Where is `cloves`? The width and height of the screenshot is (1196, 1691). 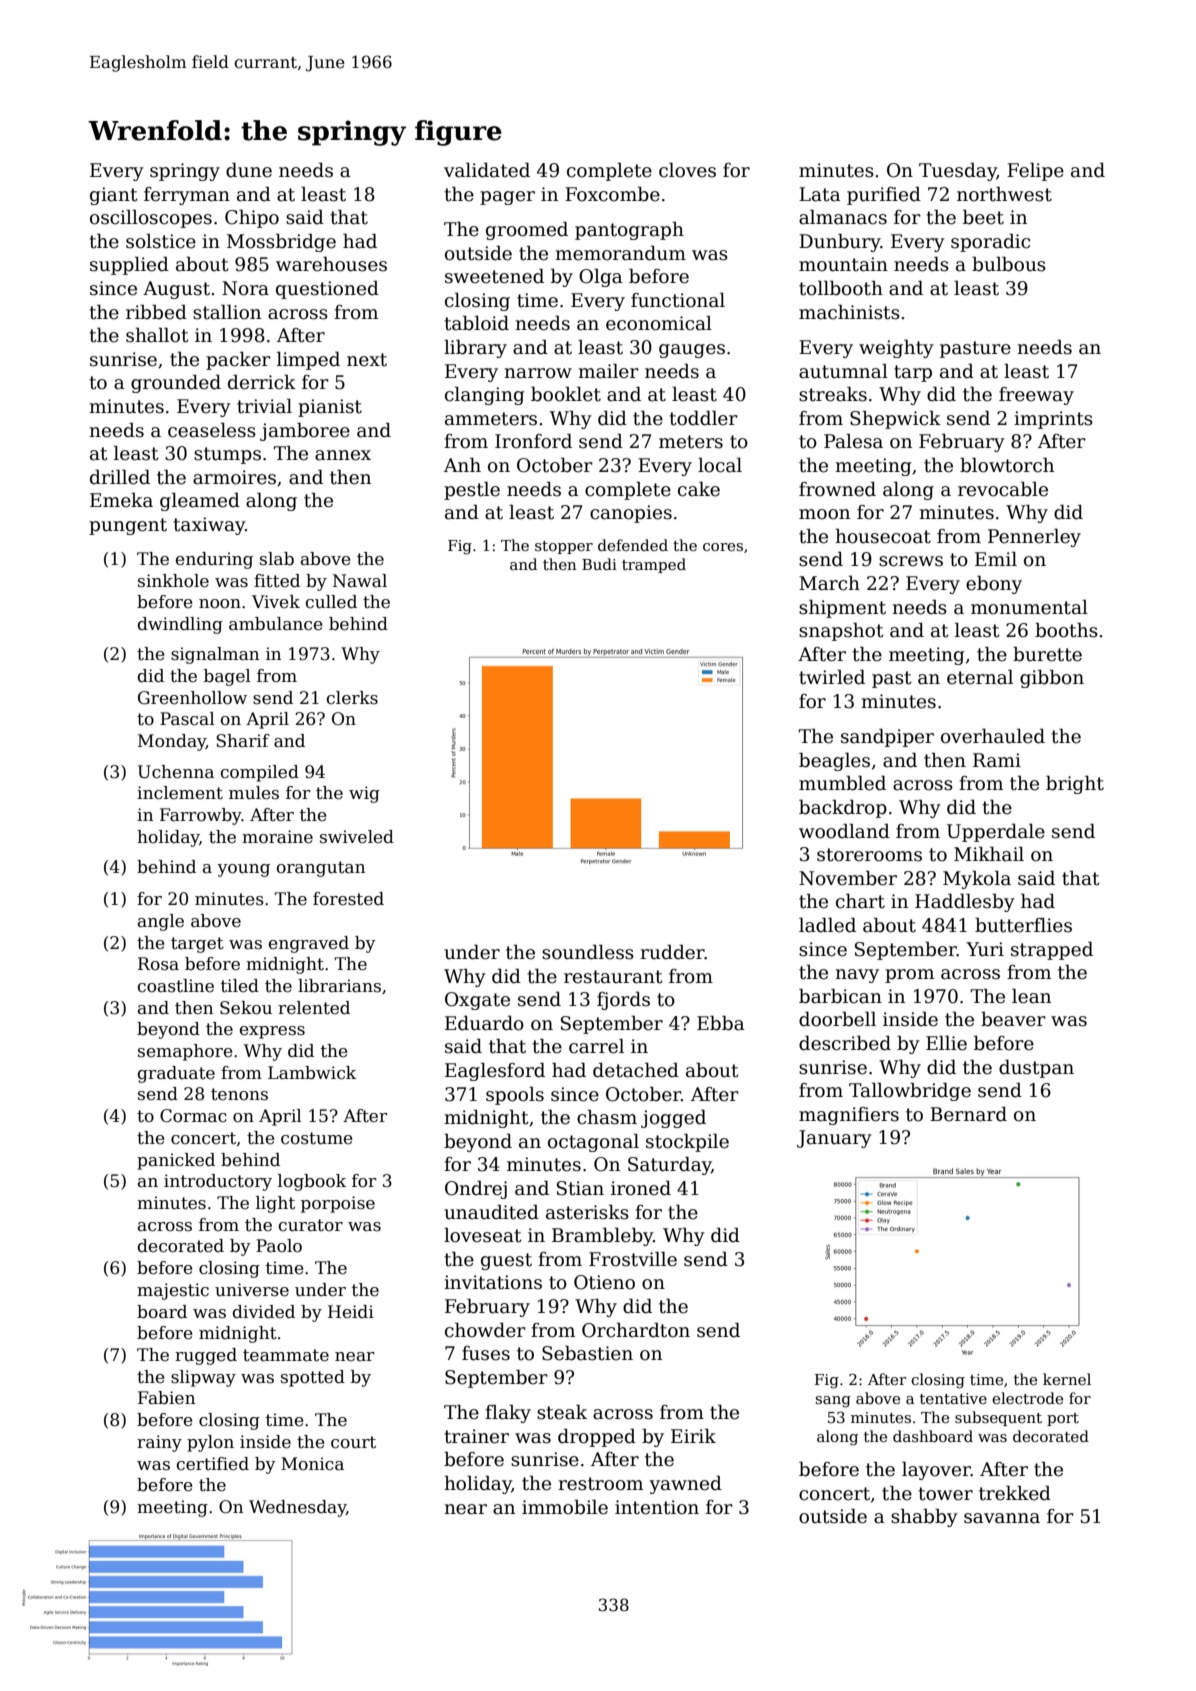 cloves is located at coordinates (687, 170).
